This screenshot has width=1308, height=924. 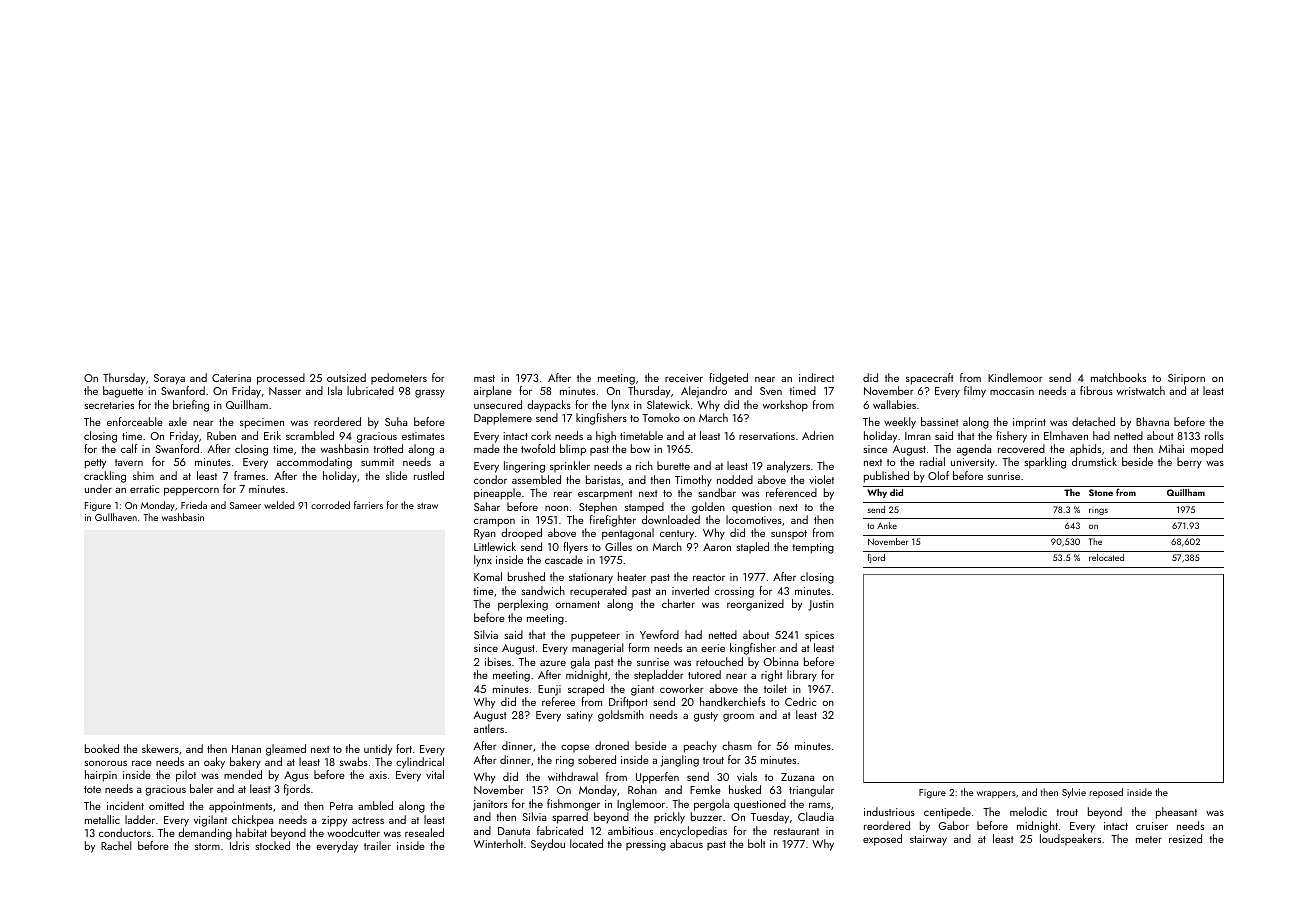 I want to click on charter, so click(x=678, y=603).
